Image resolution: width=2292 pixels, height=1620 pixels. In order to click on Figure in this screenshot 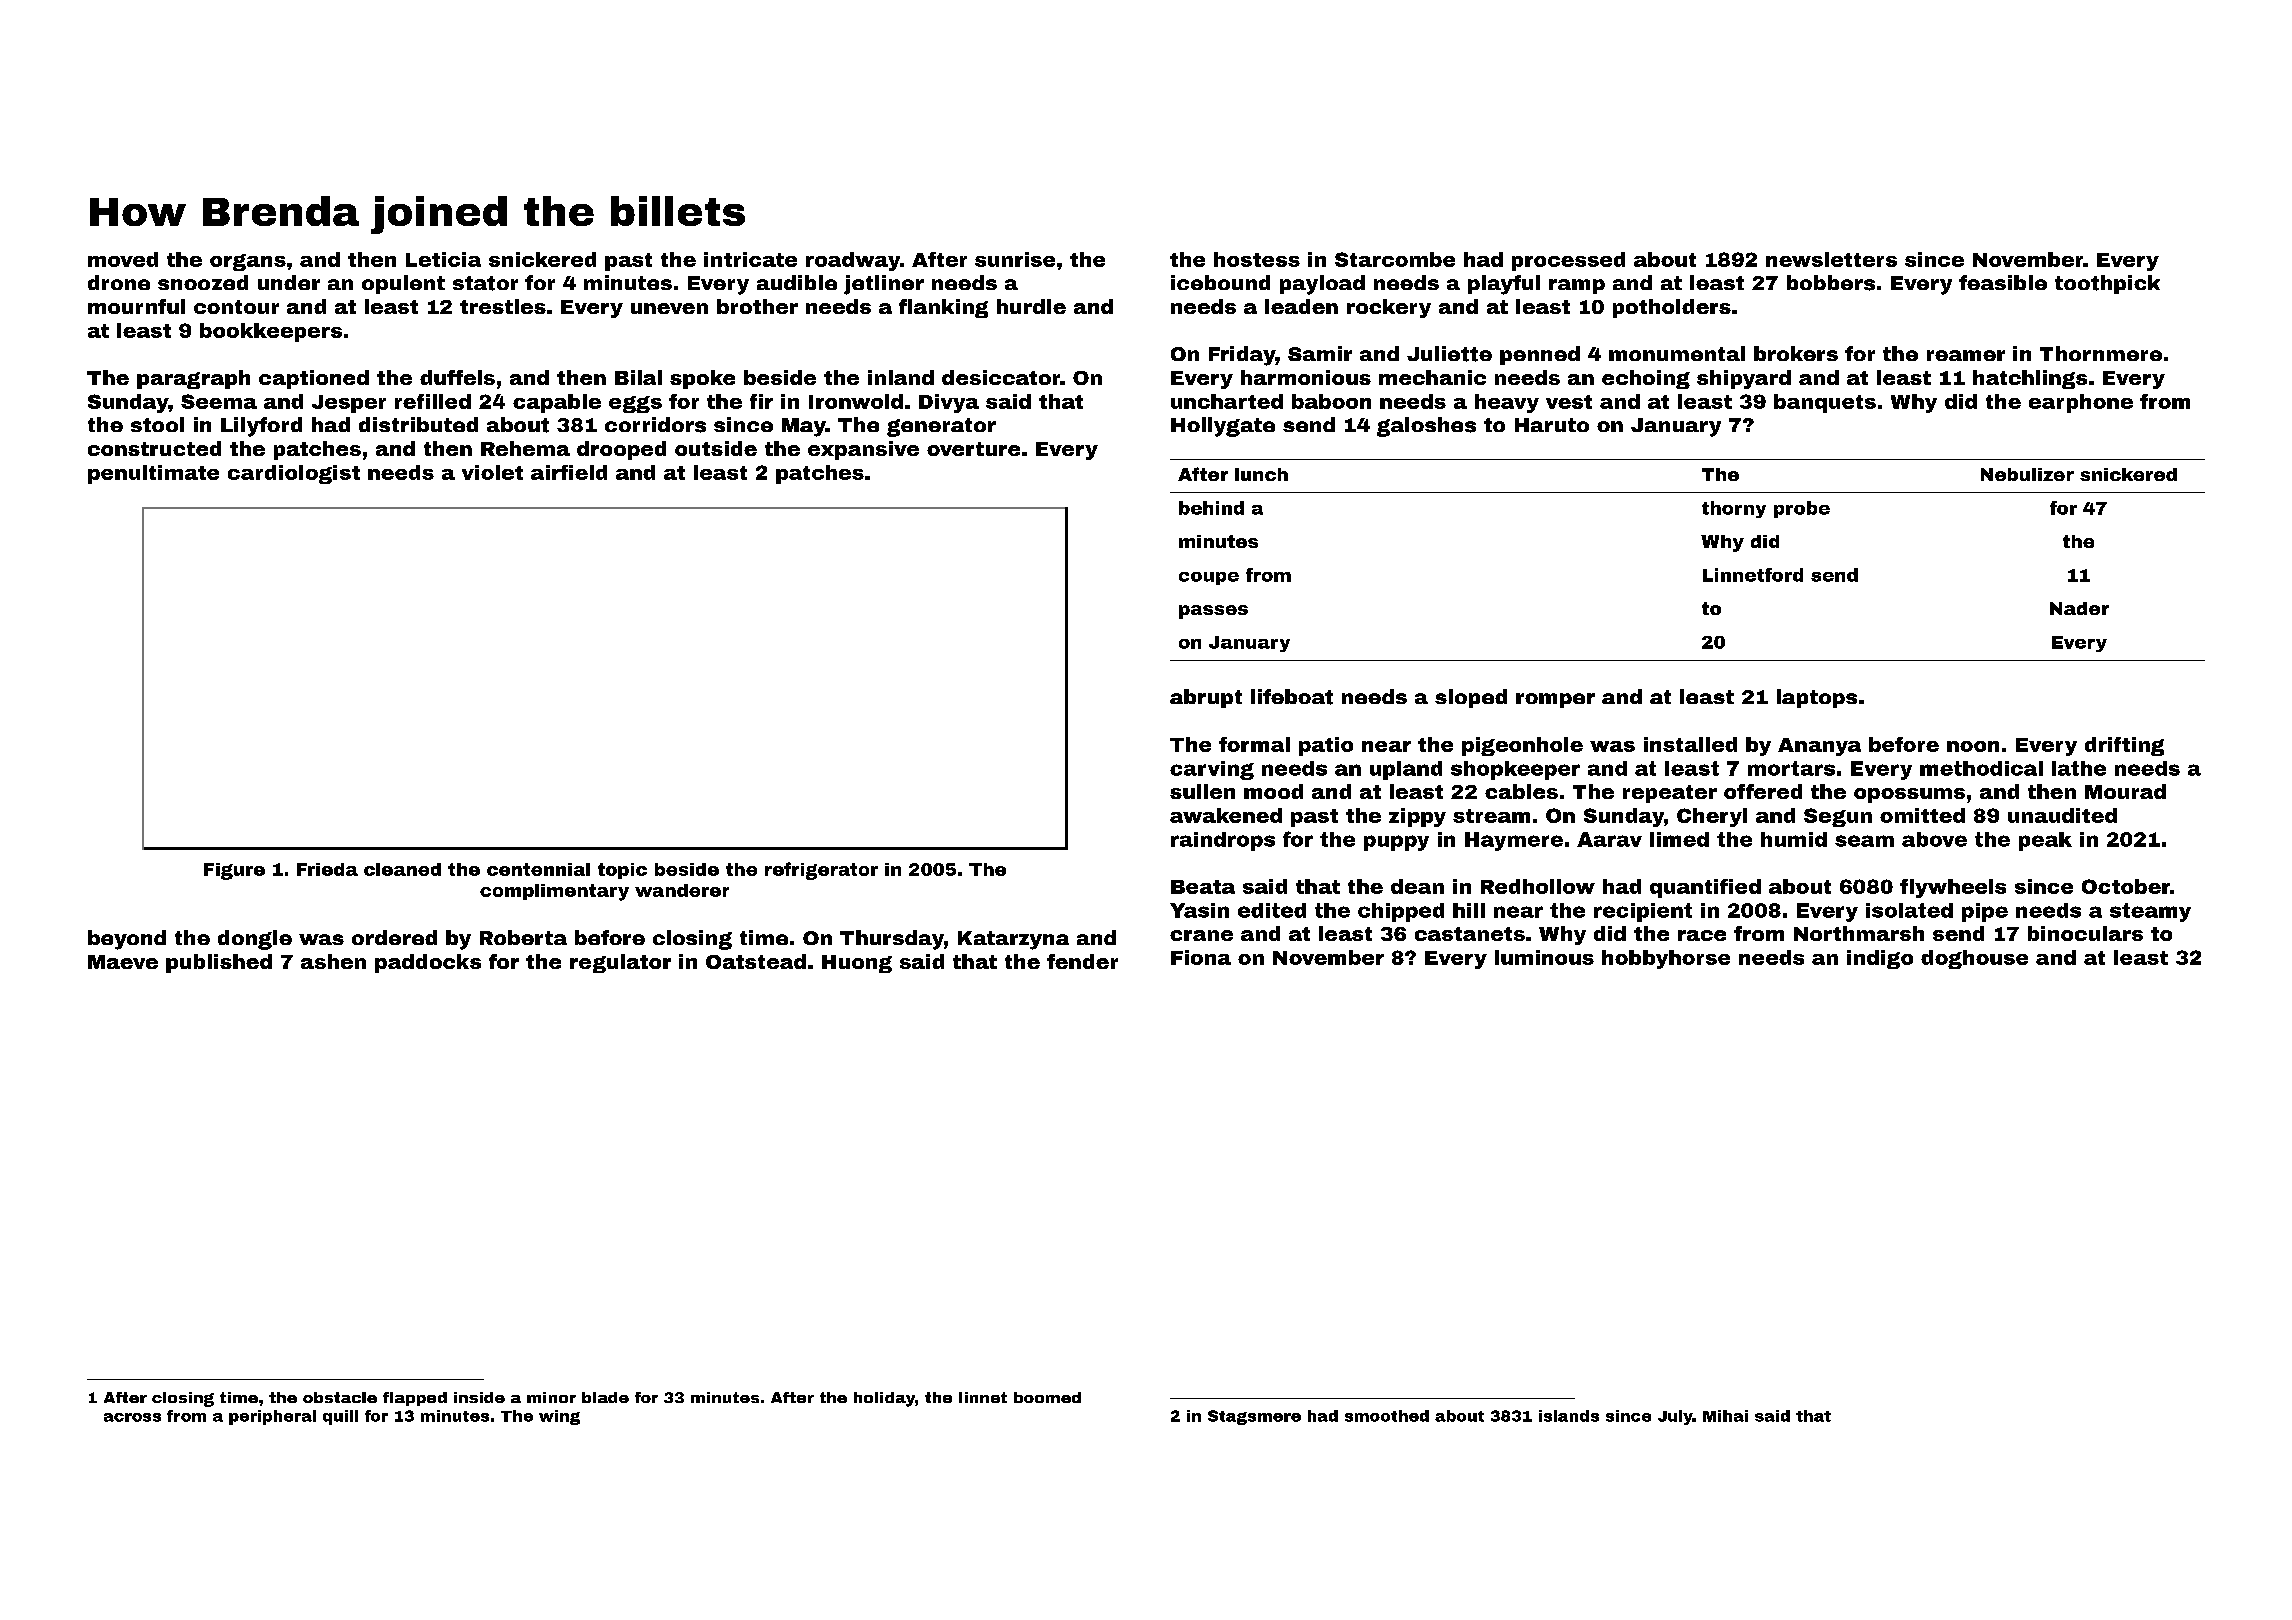, I will do `click(234, 871)`.
